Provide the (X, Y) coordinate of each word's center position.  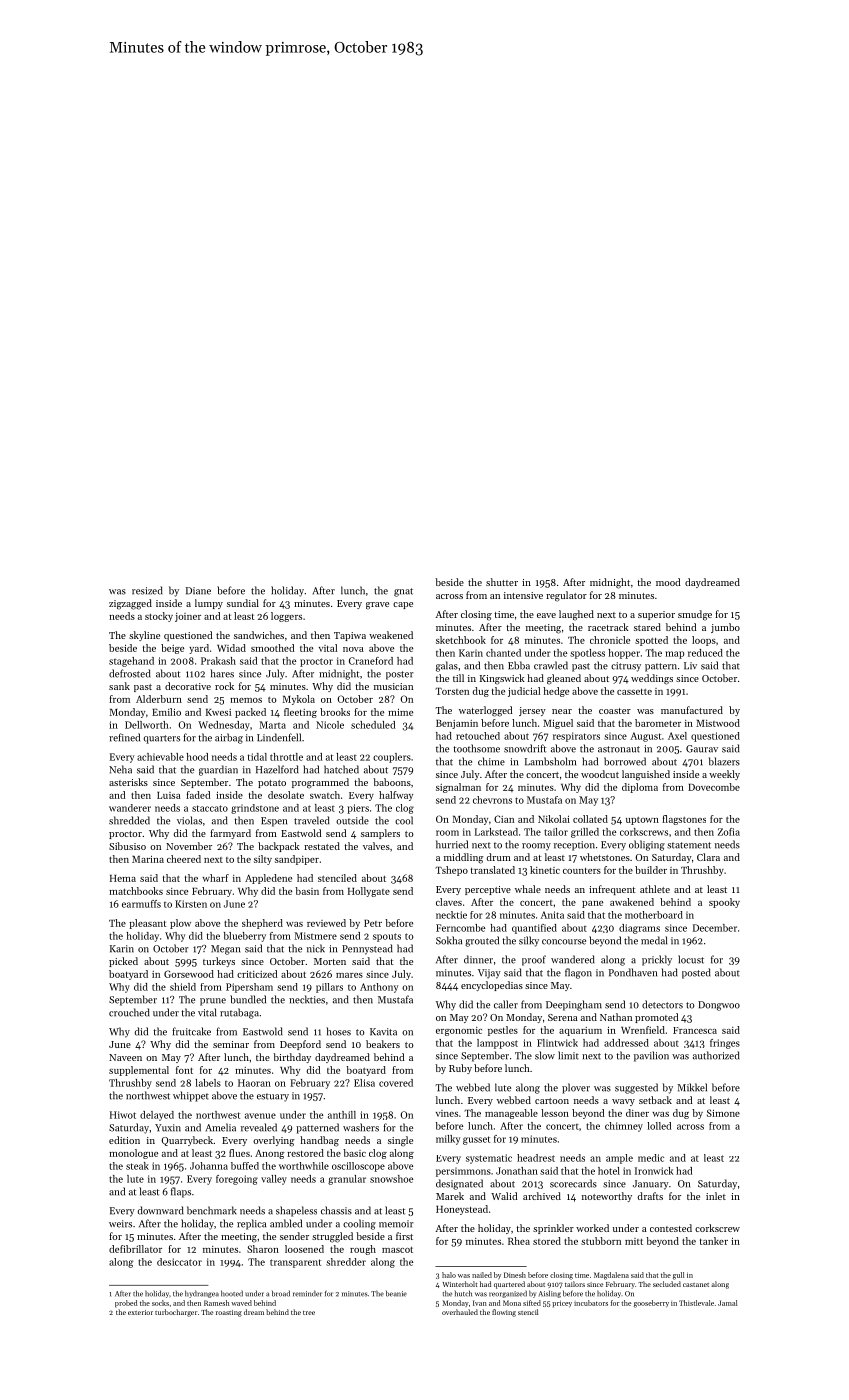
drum (498, 857)
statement (689, 845)
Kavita (383, 1032)
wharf (215, 878)
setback (655, 1100)
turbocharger (176, 1313)
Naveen (125, 1057)
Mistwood (718, 723)
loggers (286, 617)
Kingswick (502, 679)
